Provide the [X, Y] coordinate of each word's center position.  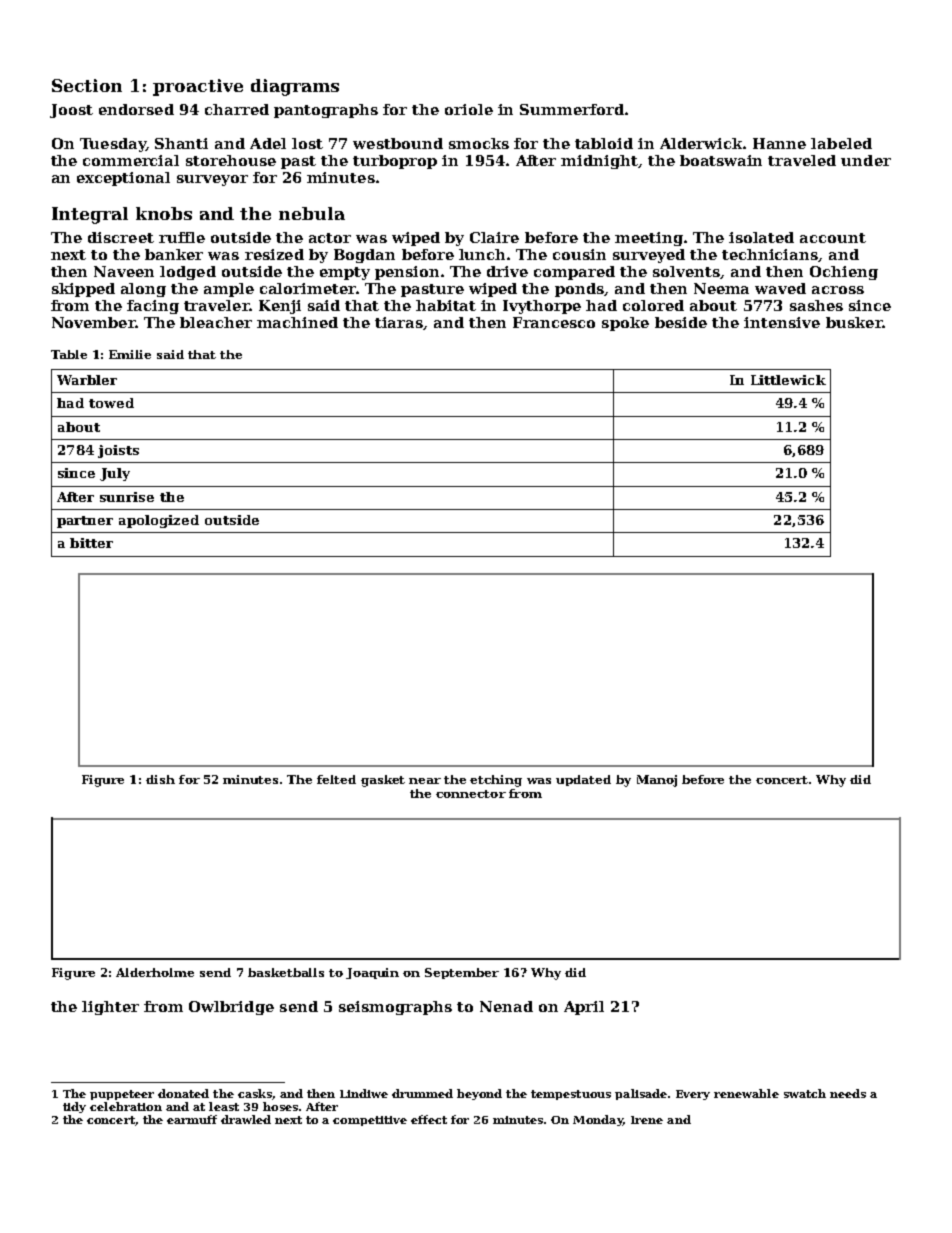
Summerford [572, 109]
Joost [71, 111]
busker [854, 322]
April [584, 1008]
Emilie [130, 354]
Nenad [506, 1006]
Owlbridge [231, 1008]
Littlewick [788, 380]
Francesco [554, 322]
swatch [805, 1093]
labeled [841, 143]
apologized [159, 521]
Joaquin [372, 973]
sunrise [127, 497]
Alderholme [155, 972]
